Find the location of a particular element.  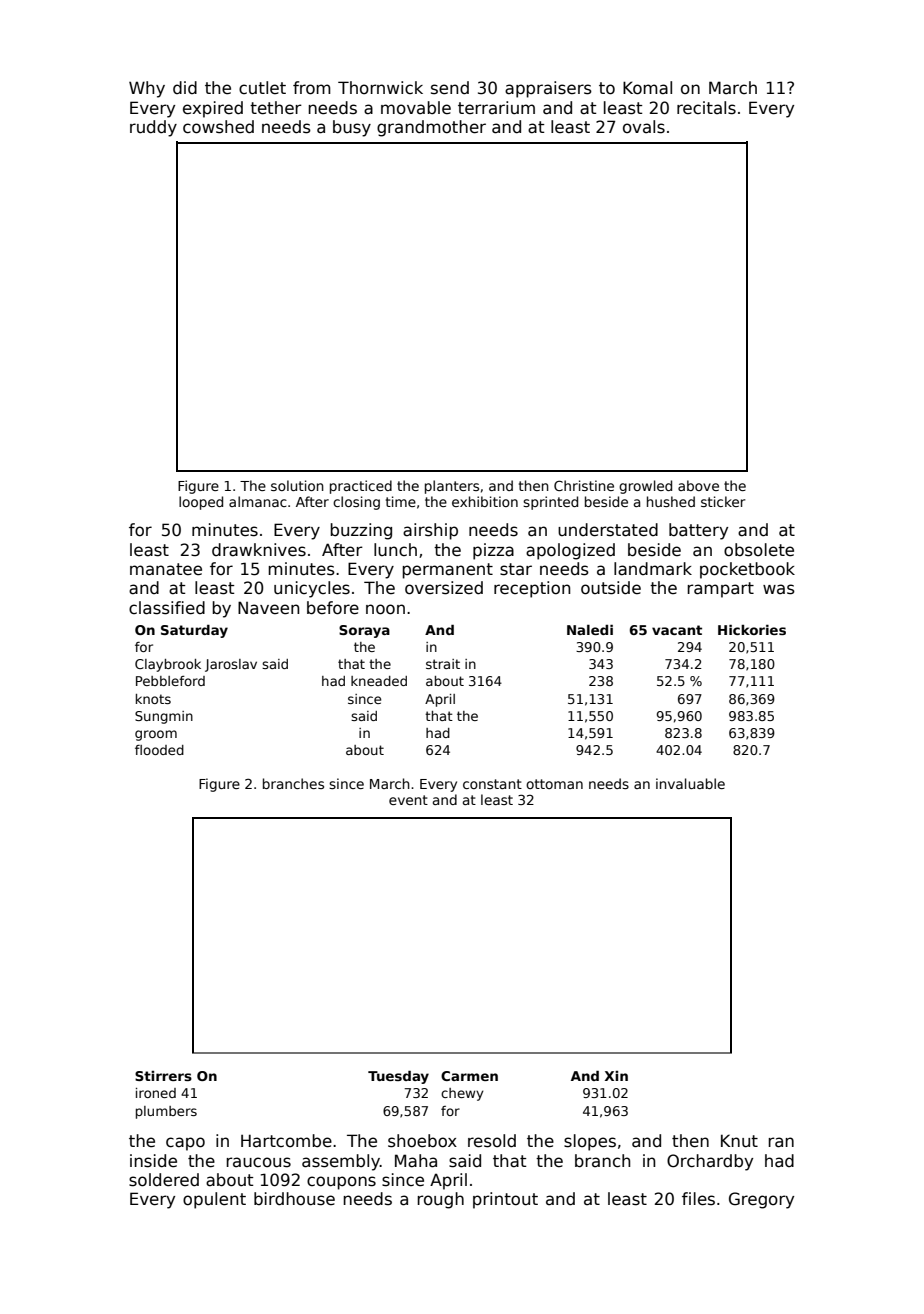

ottoman is located at coordinates (554, 784).
